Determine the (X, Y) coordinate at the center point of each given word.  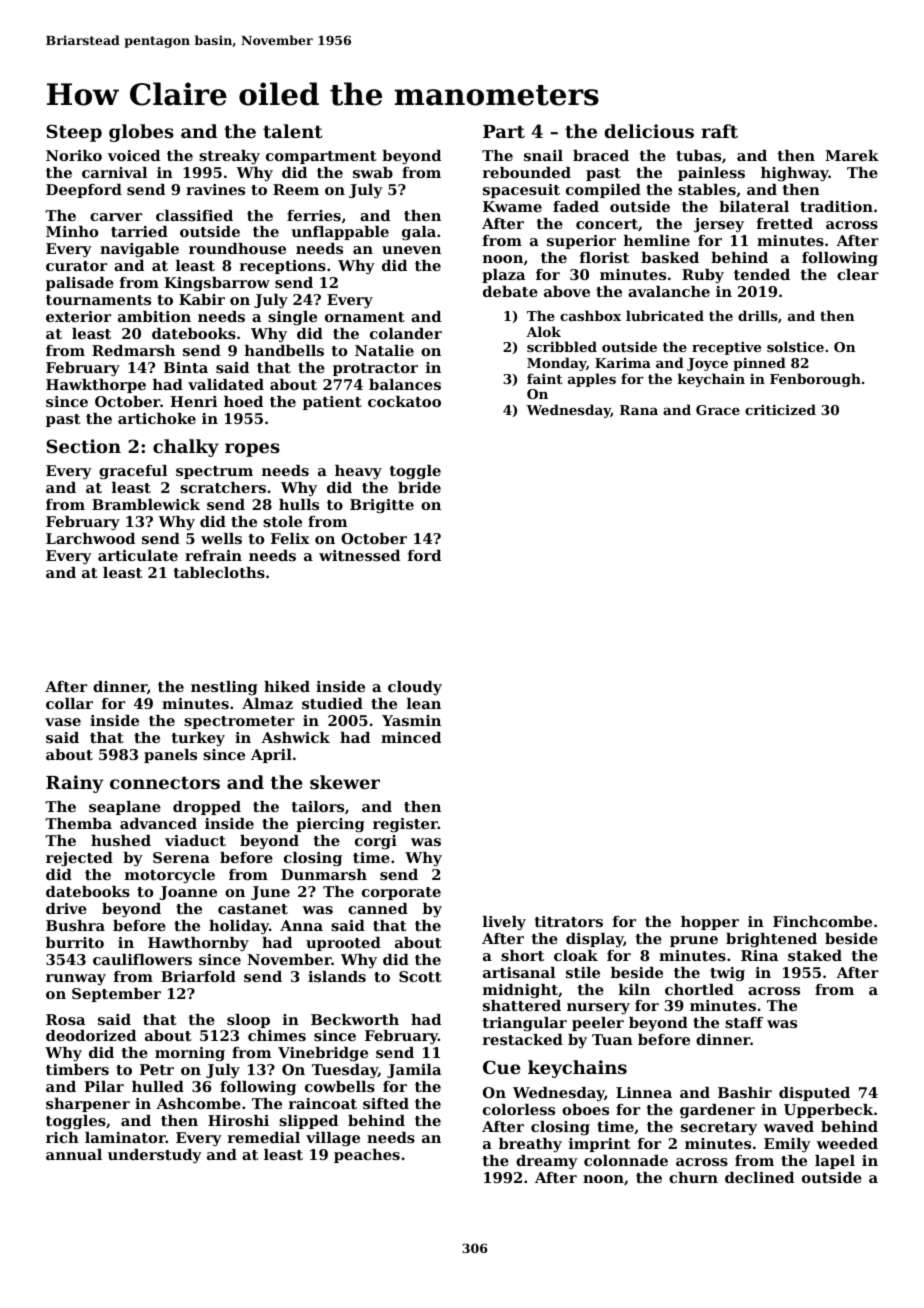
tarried (139, 231)
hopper (710, 923)
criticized (780, 409)
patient (332, 403)
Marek (852, 155)
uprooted (343, 944)
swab (373, 172)
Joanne (188, 893)
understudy (155, 1156)
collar (69, 703)
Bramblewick (146, 504)
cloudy (415, 688)
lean (424, 703)
